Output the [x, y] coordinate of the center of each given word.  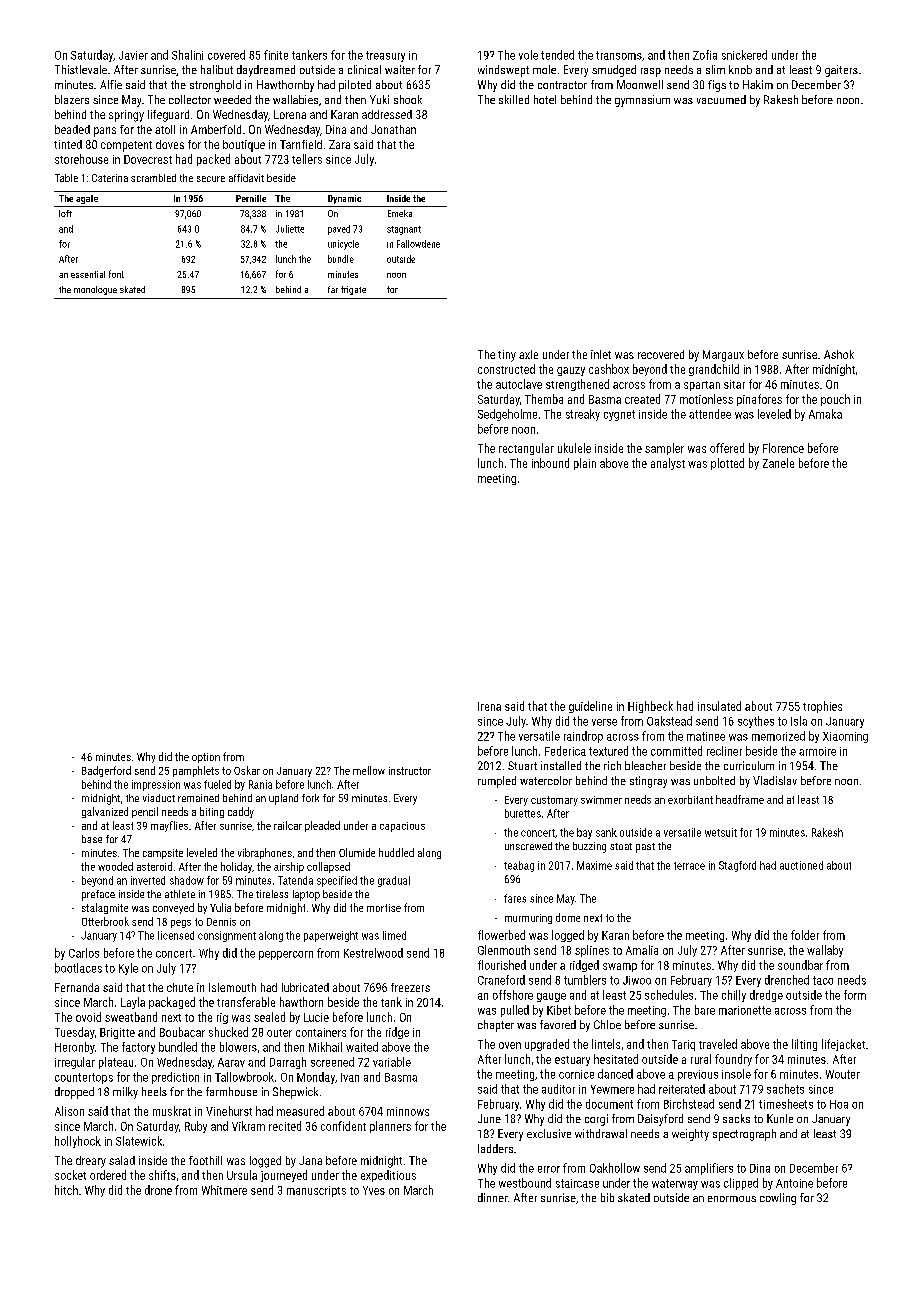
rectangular [526, 449]
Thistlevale [81, 69]
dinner [493, 1197]
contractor [562, 85]
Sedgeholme [507, 415]
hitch [66, 1190]
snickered [744, 55]
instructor [410, 771]
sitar [734, 384]
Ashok [839, 354]
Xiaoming [845, 737]
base [92, 839]
